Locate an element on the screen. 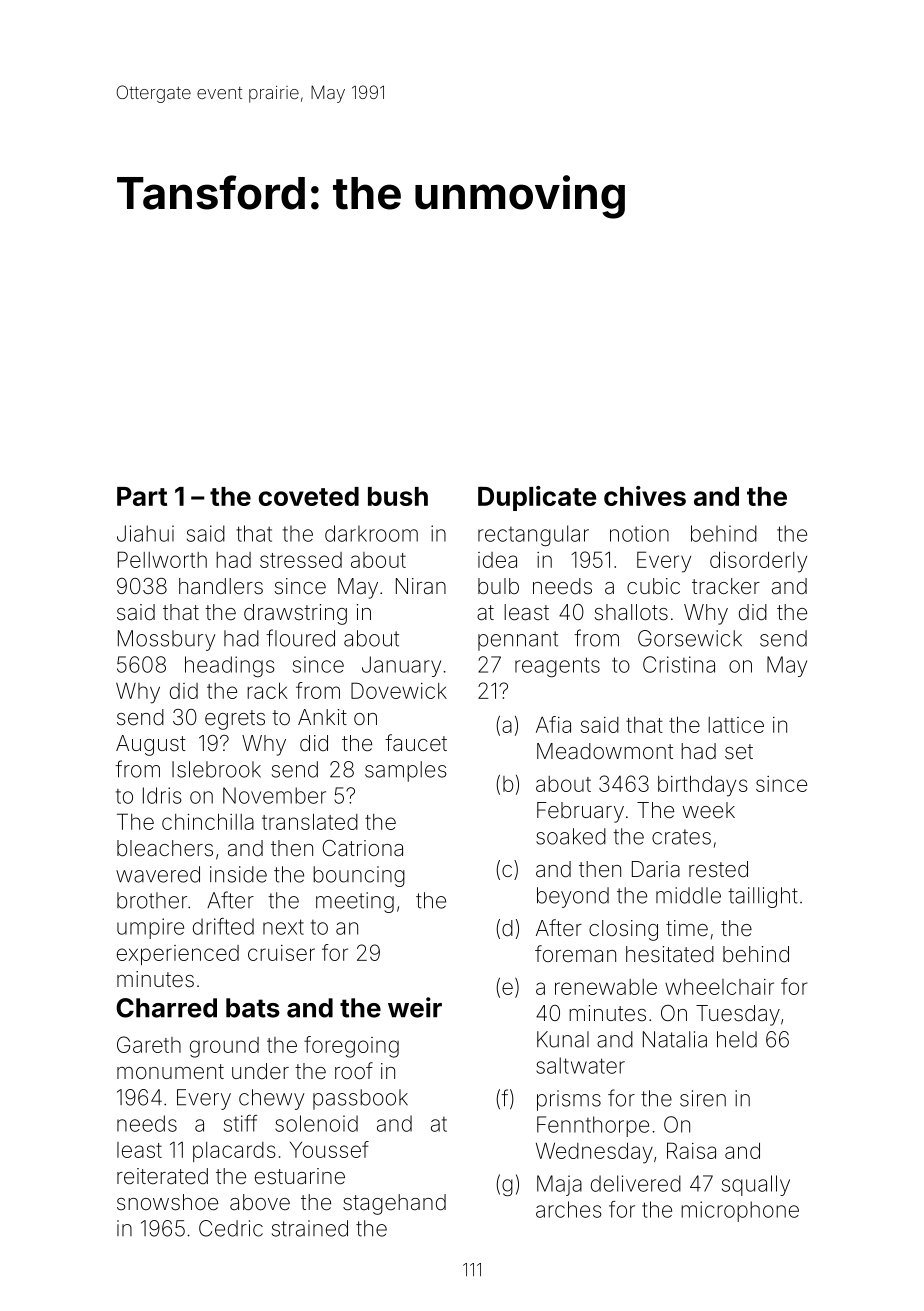  passbook is located at coordinates (360, 1099).
